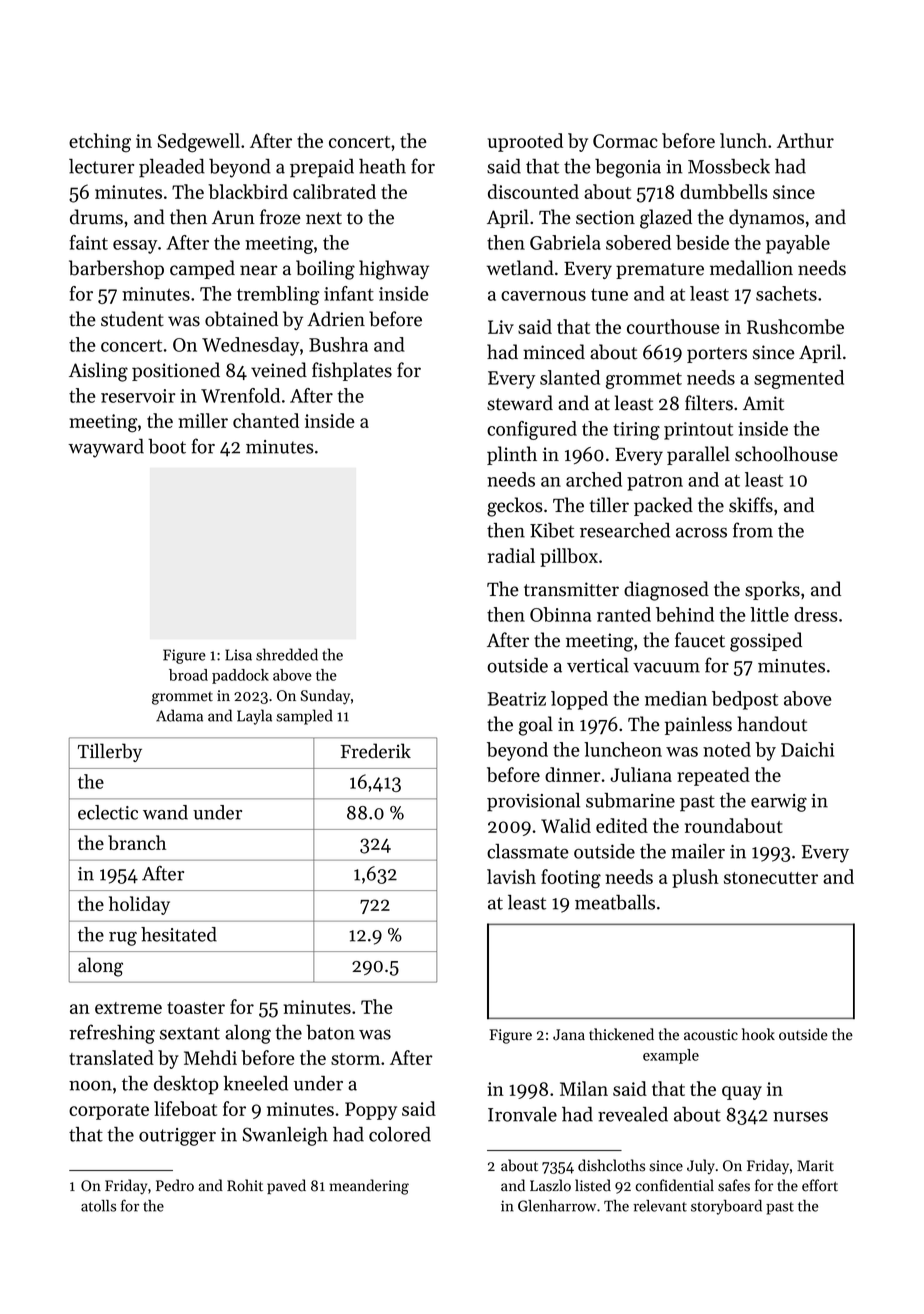 This screenshot has width=924, height=1314. Describe the element at coordinates (179, 934) in the screenshot. I see `hesitated` at that location.
